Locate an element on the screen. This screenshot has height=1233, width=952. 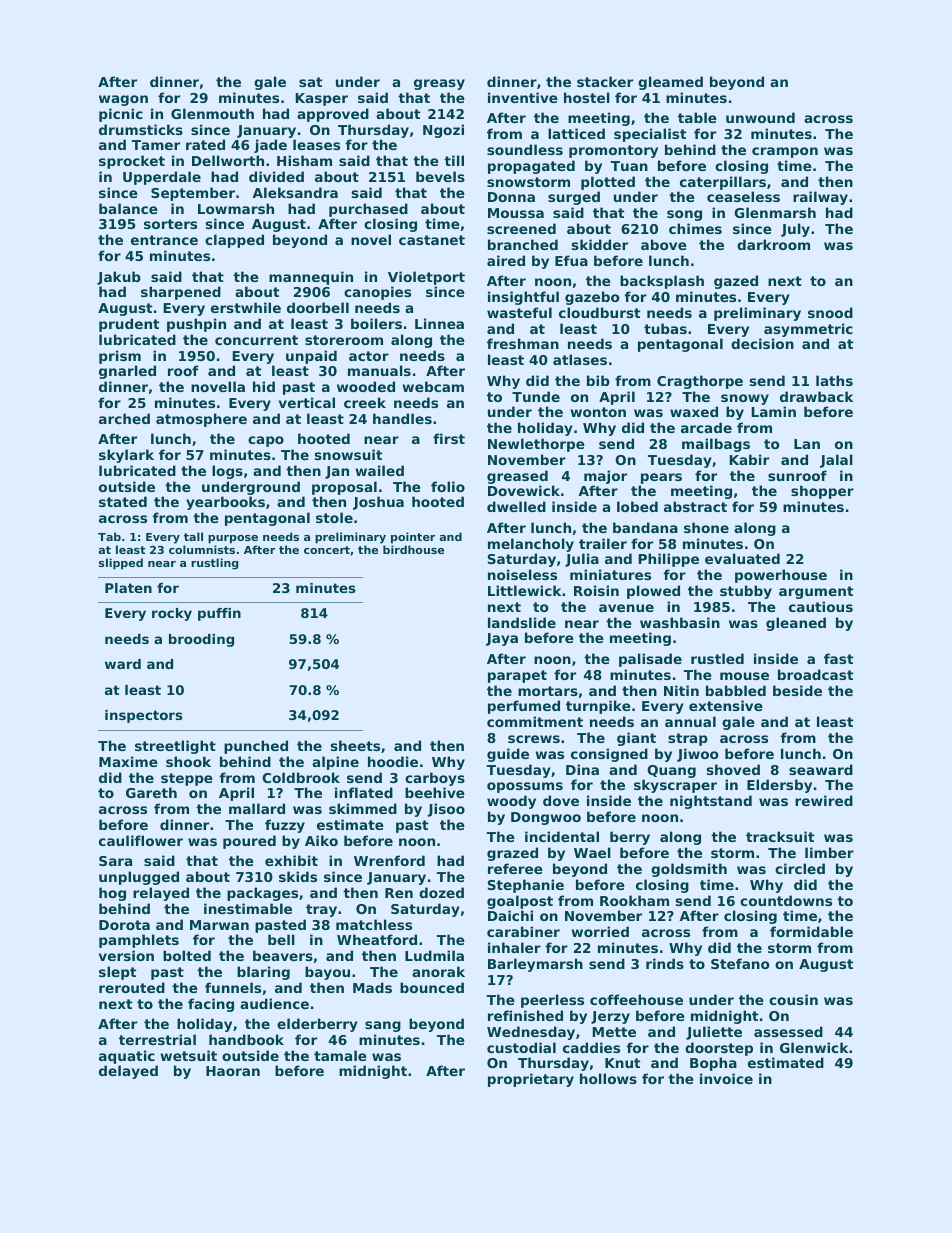
cautious is located at coordinates (821, 606).
